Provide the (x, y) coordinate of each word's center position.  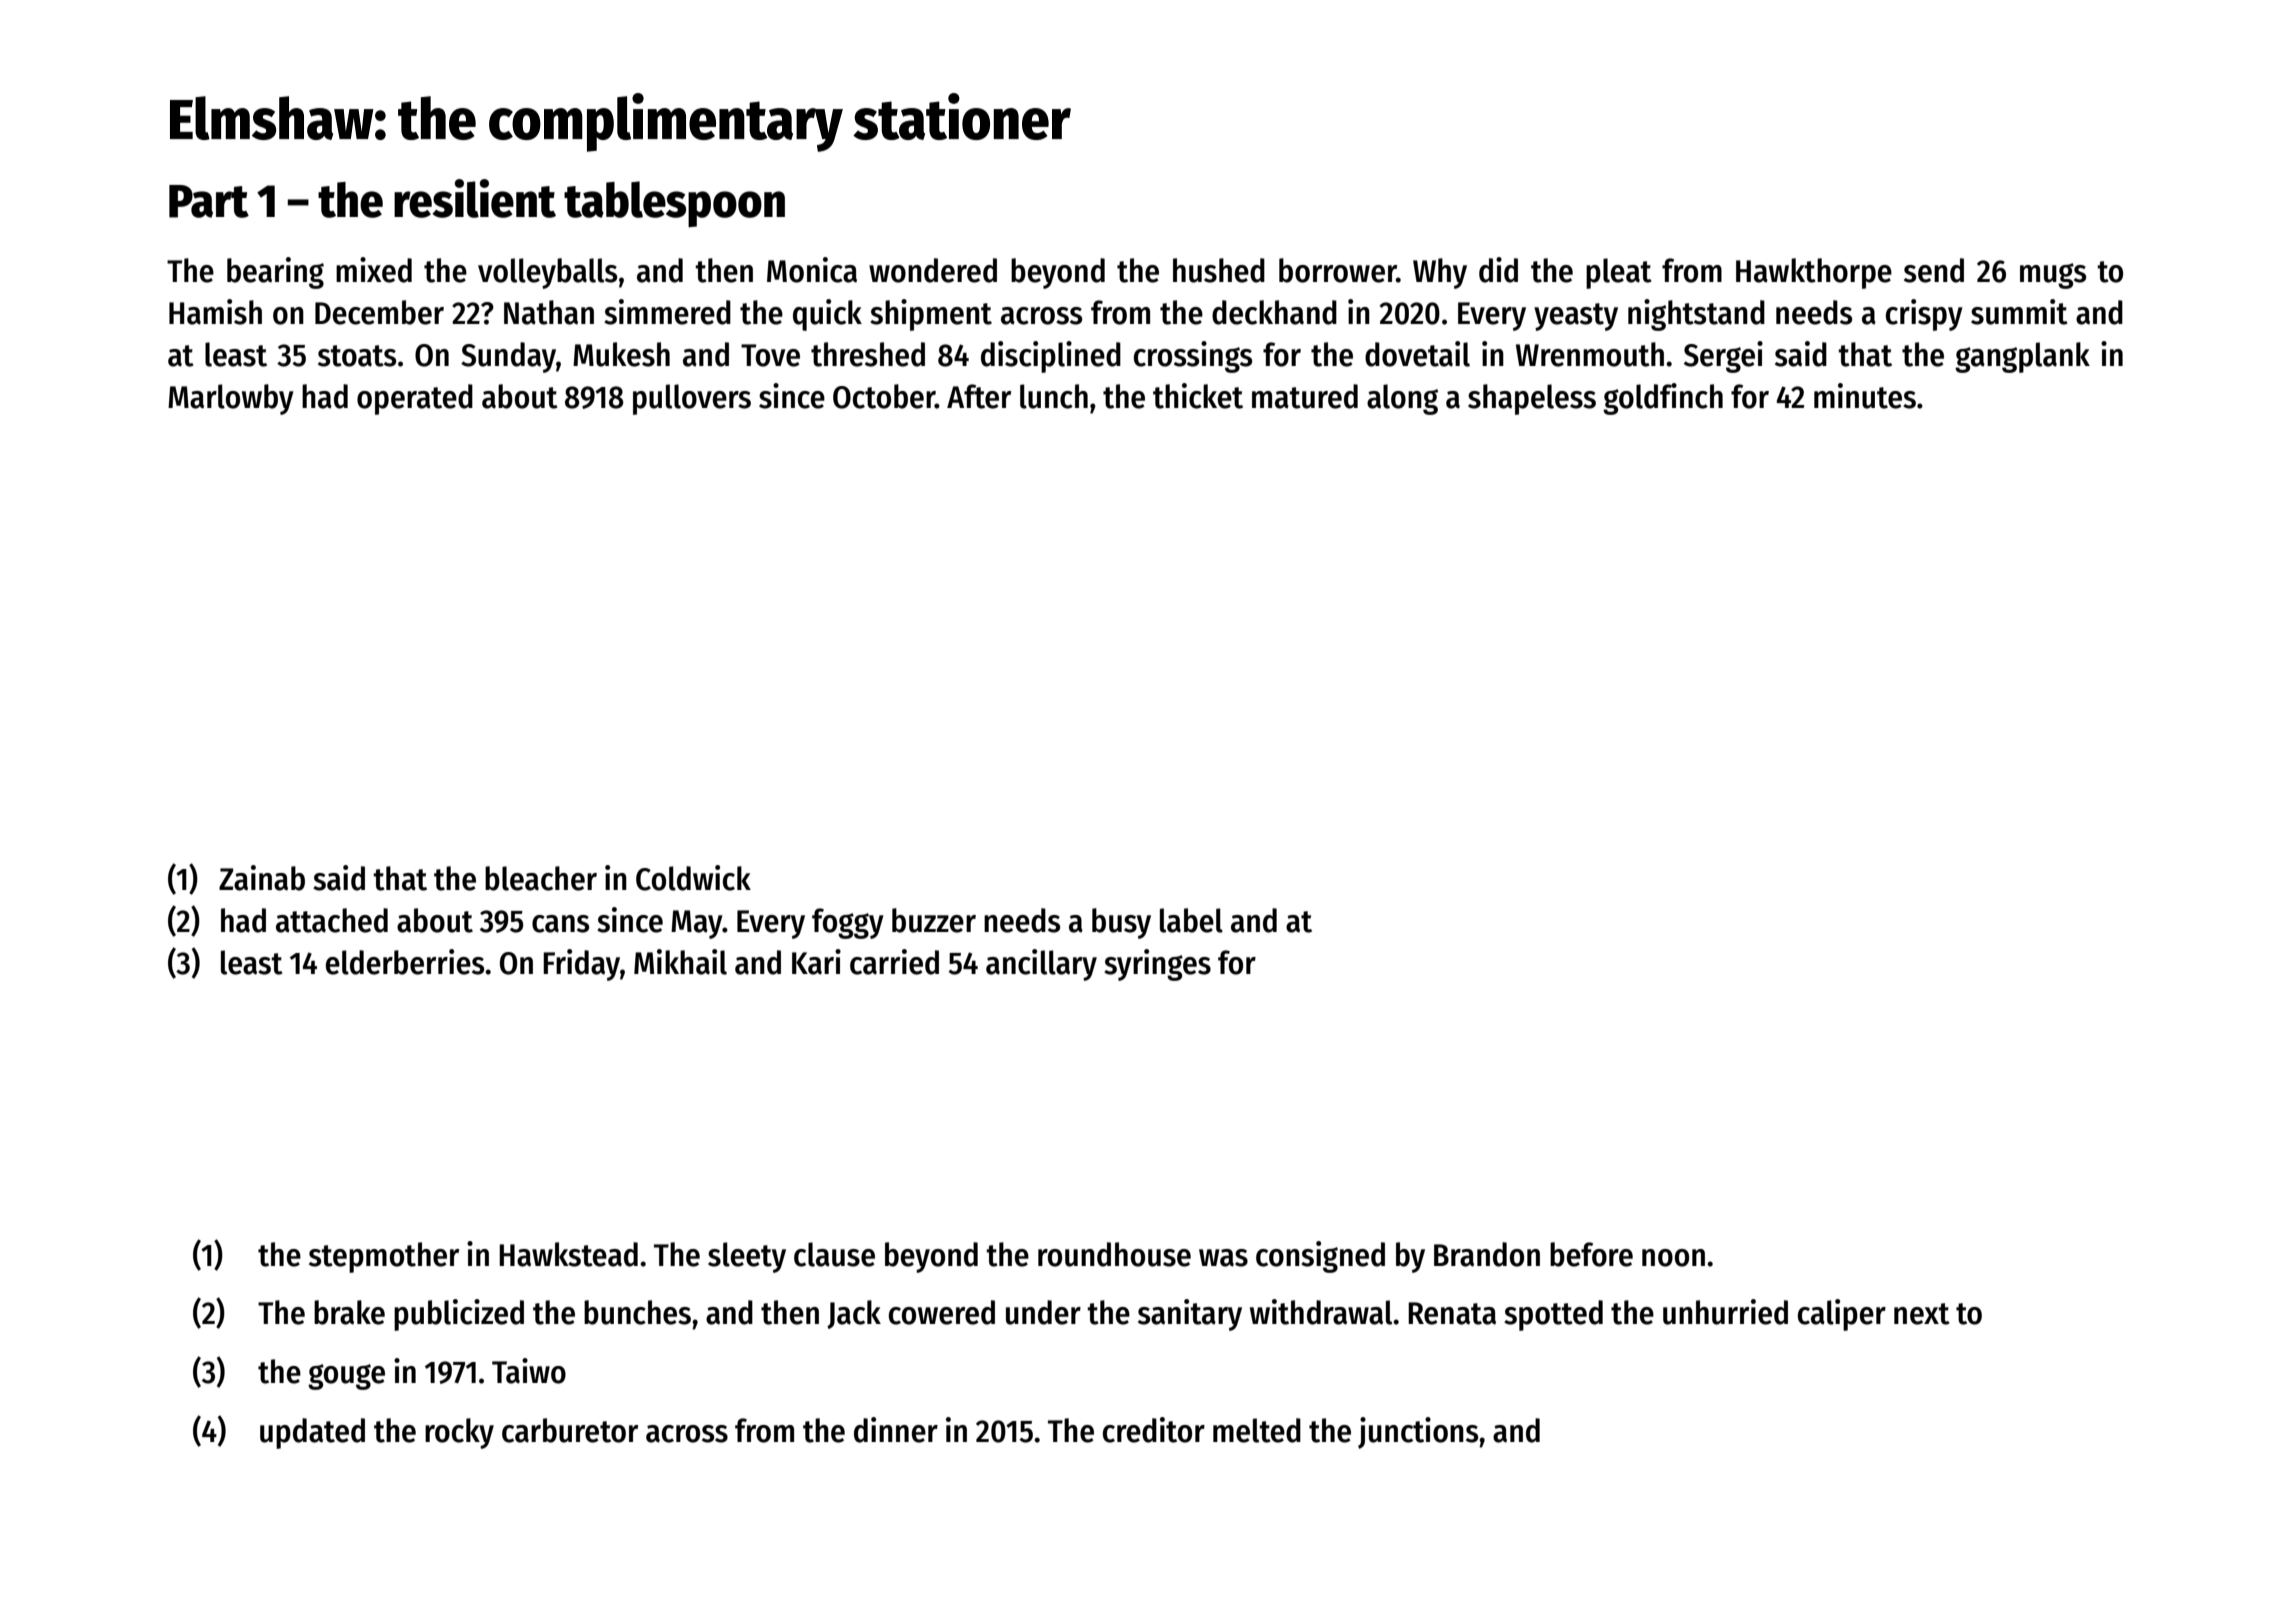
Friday (581, 965)
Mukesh (621, 354)
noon (1673, 1258)
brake (349, 1312)
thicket (1198, 396)
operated (415, 399)
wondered (933, 270)
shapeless (1532, 399)
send (1934, 270)
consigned (1320, 1257)
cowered (942, 1312)
